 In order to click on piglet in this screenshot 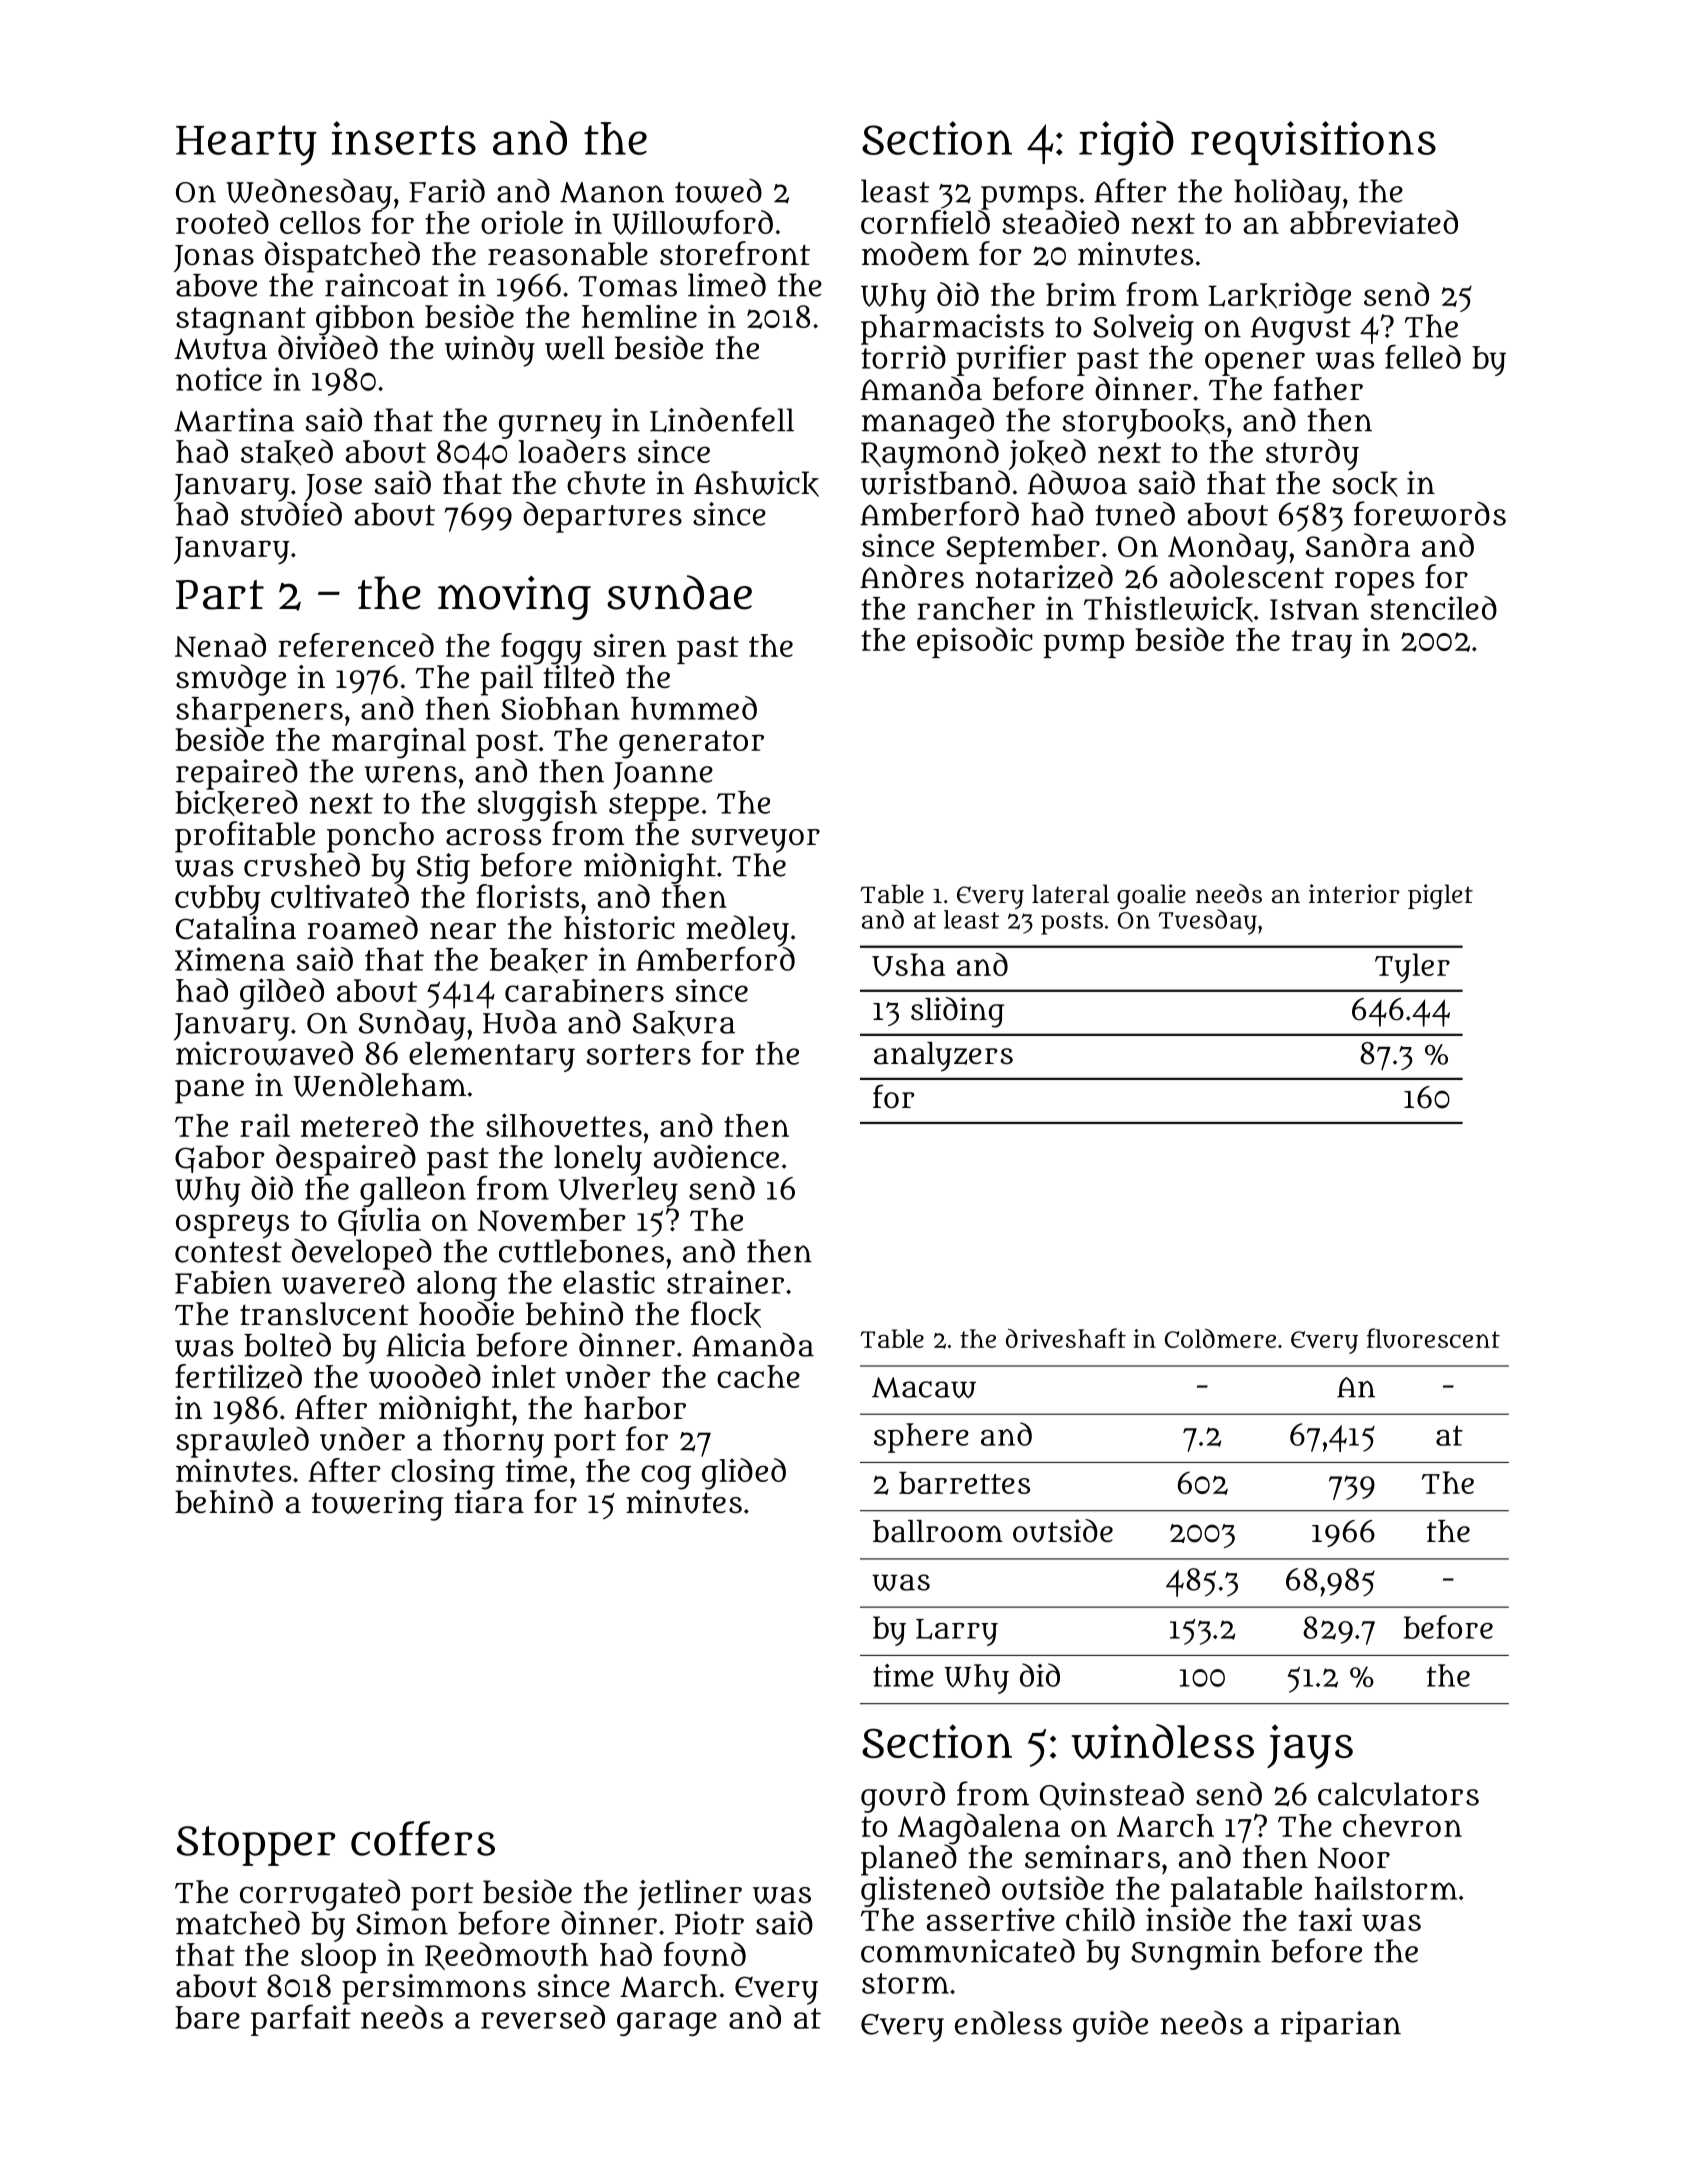, I will do `click(1440, 896)`.
